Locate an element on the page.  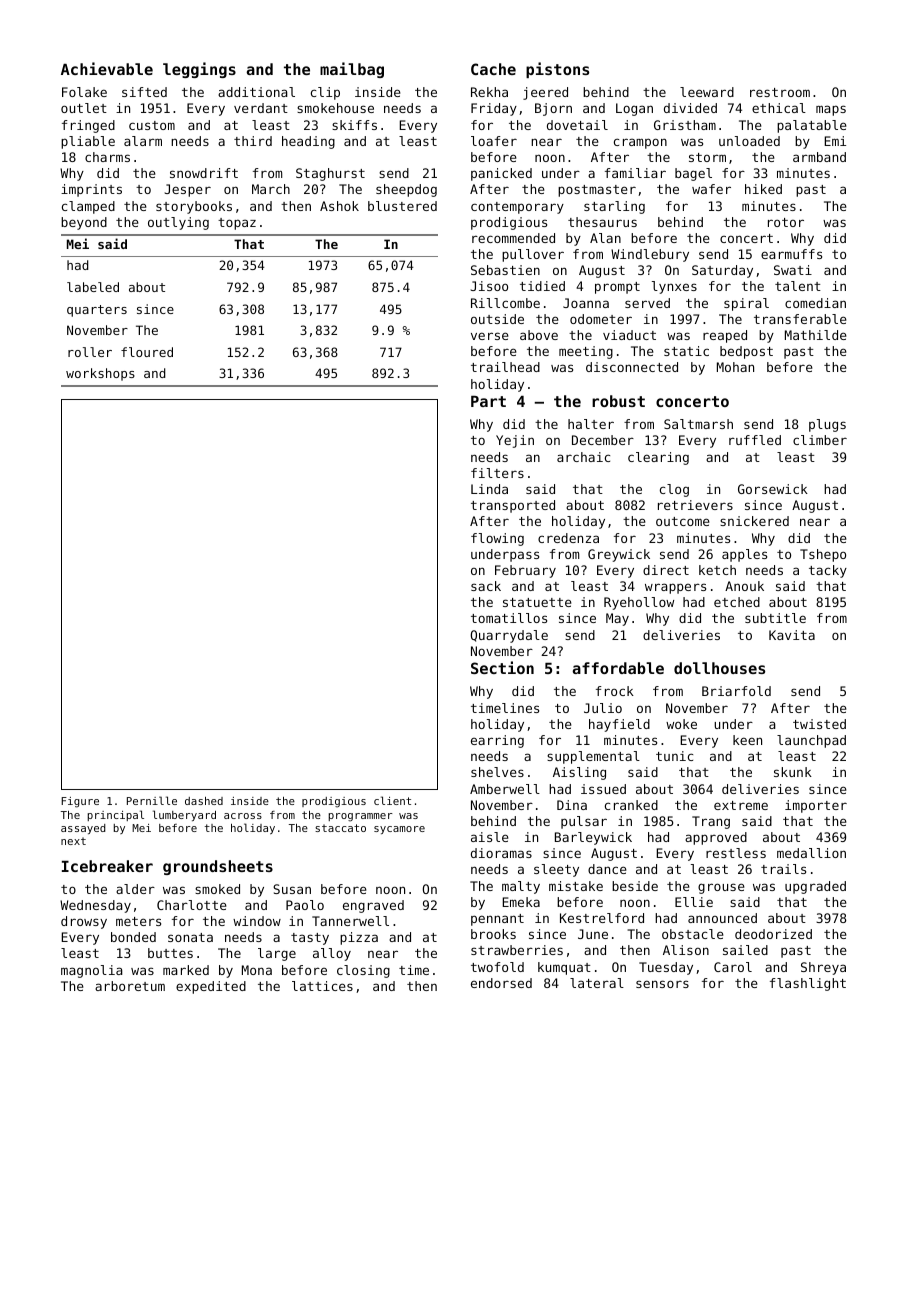
Achievable is located at coordinates (107, 68).
